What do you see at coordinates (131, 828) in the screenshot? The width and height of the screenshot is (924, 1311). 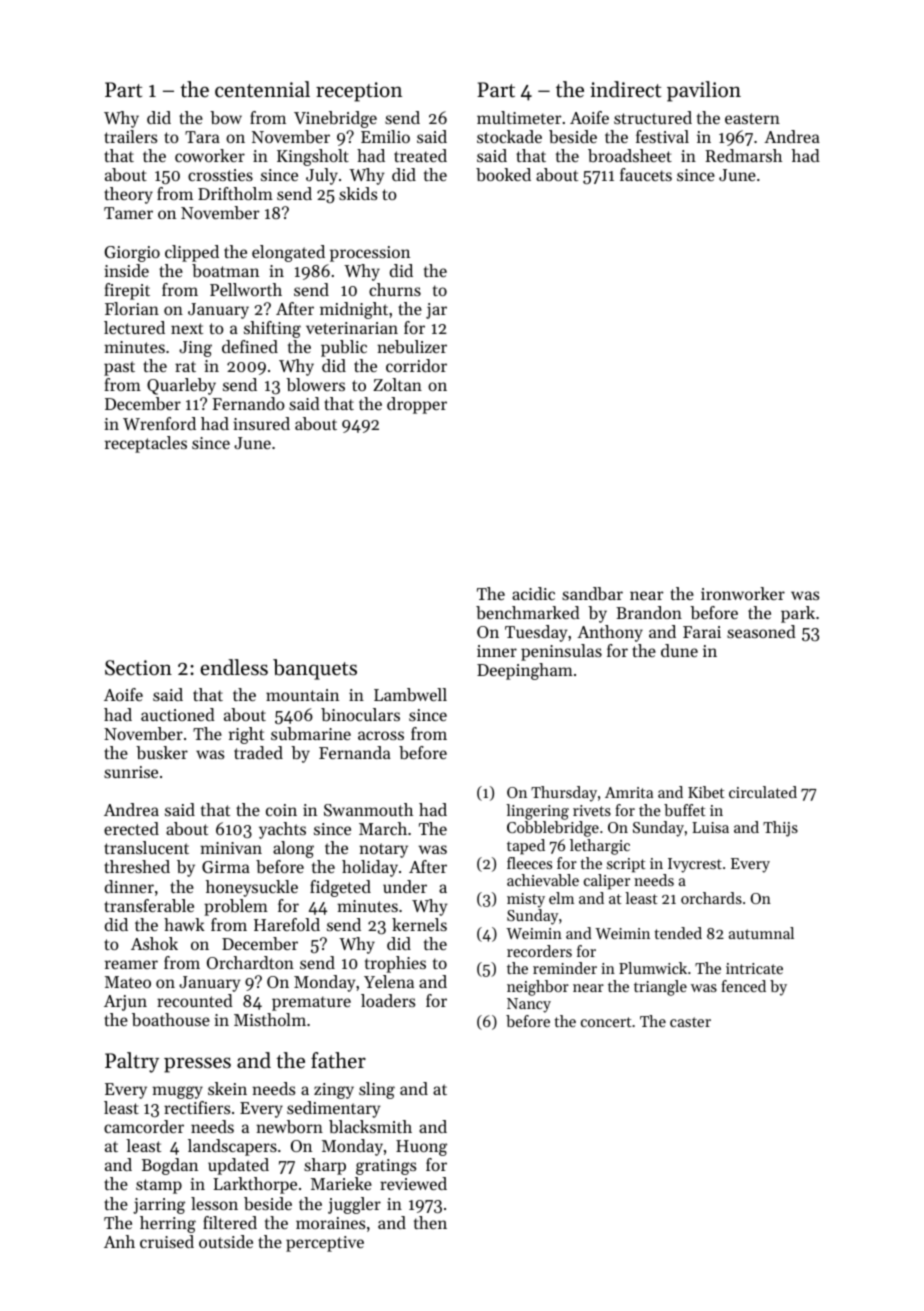 I see `erected` at bounding box center [131, 828].
